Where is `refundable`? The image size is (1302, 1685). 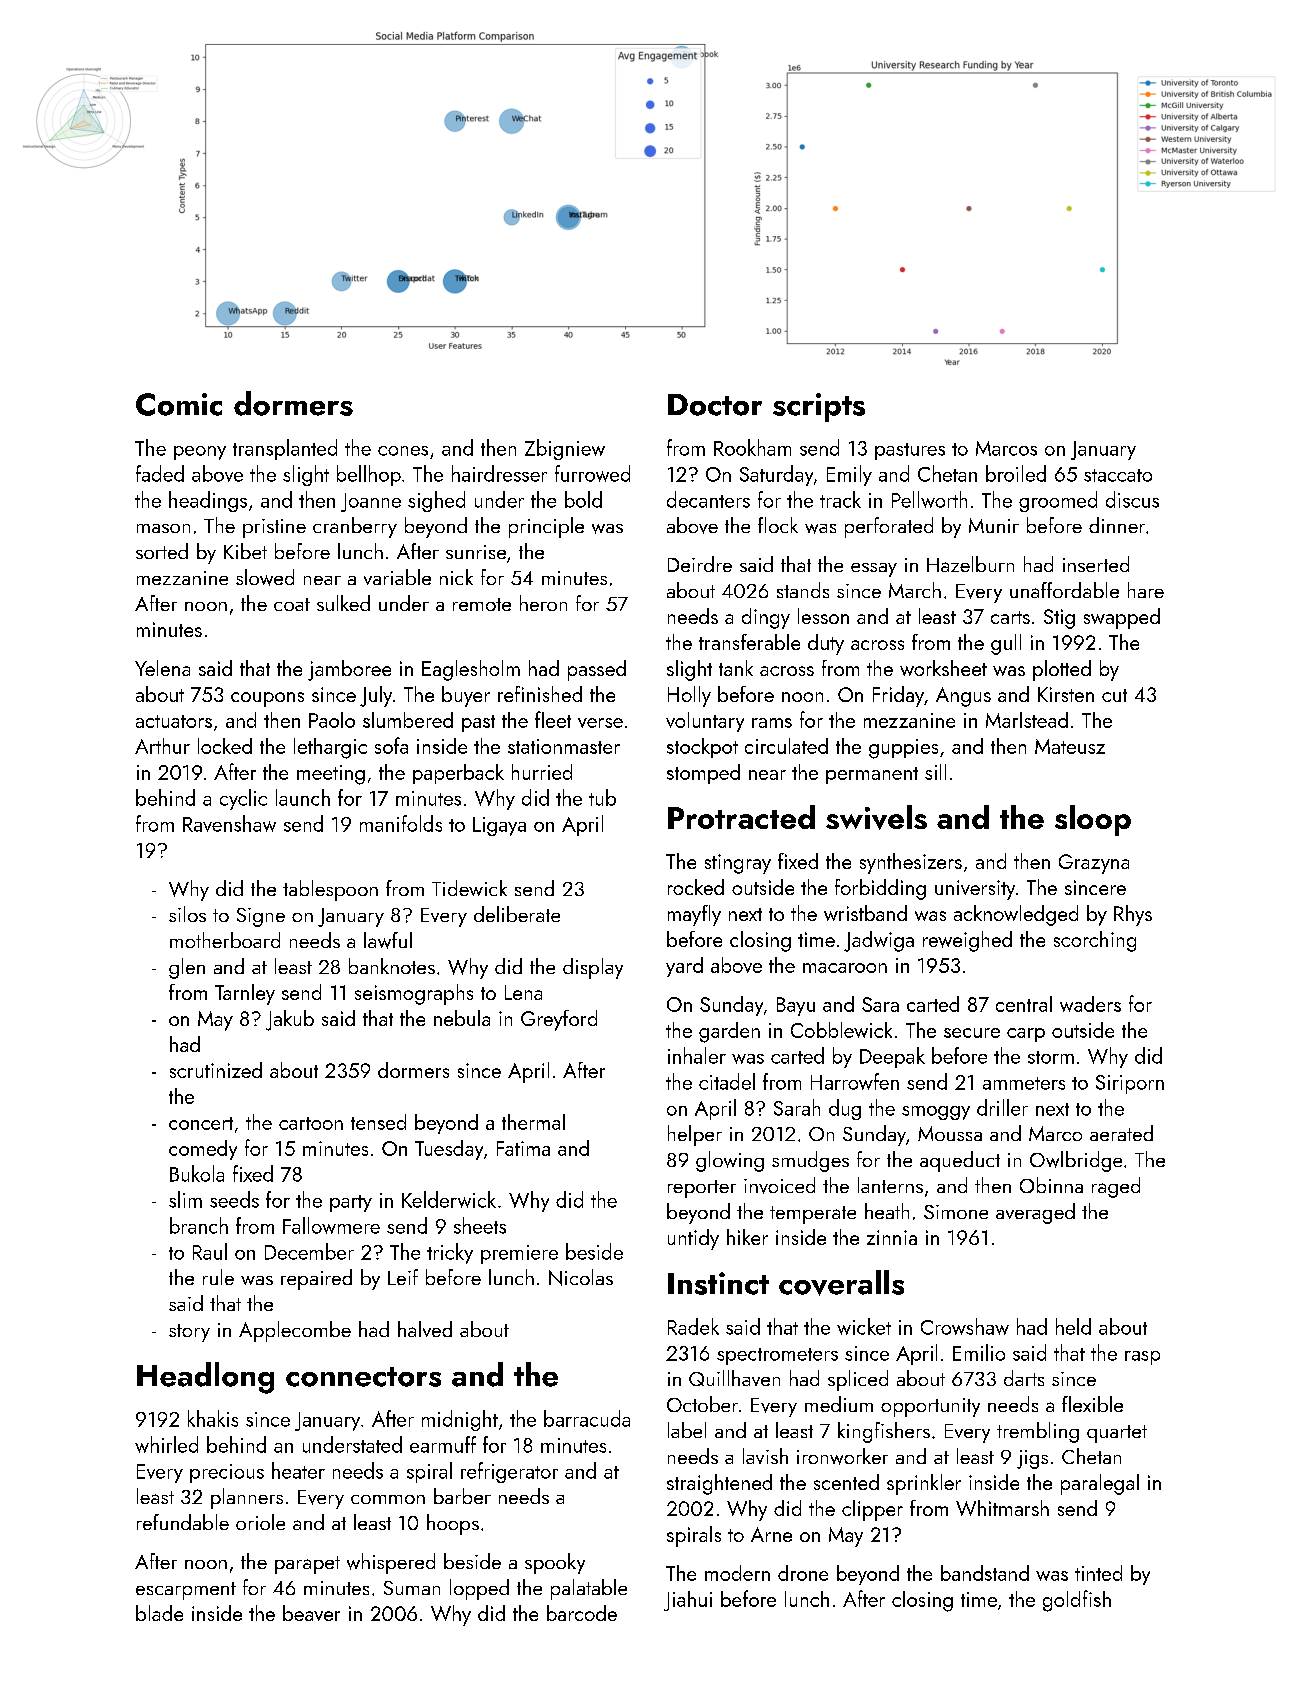
refundable is located at coordinates (183, 1522).
